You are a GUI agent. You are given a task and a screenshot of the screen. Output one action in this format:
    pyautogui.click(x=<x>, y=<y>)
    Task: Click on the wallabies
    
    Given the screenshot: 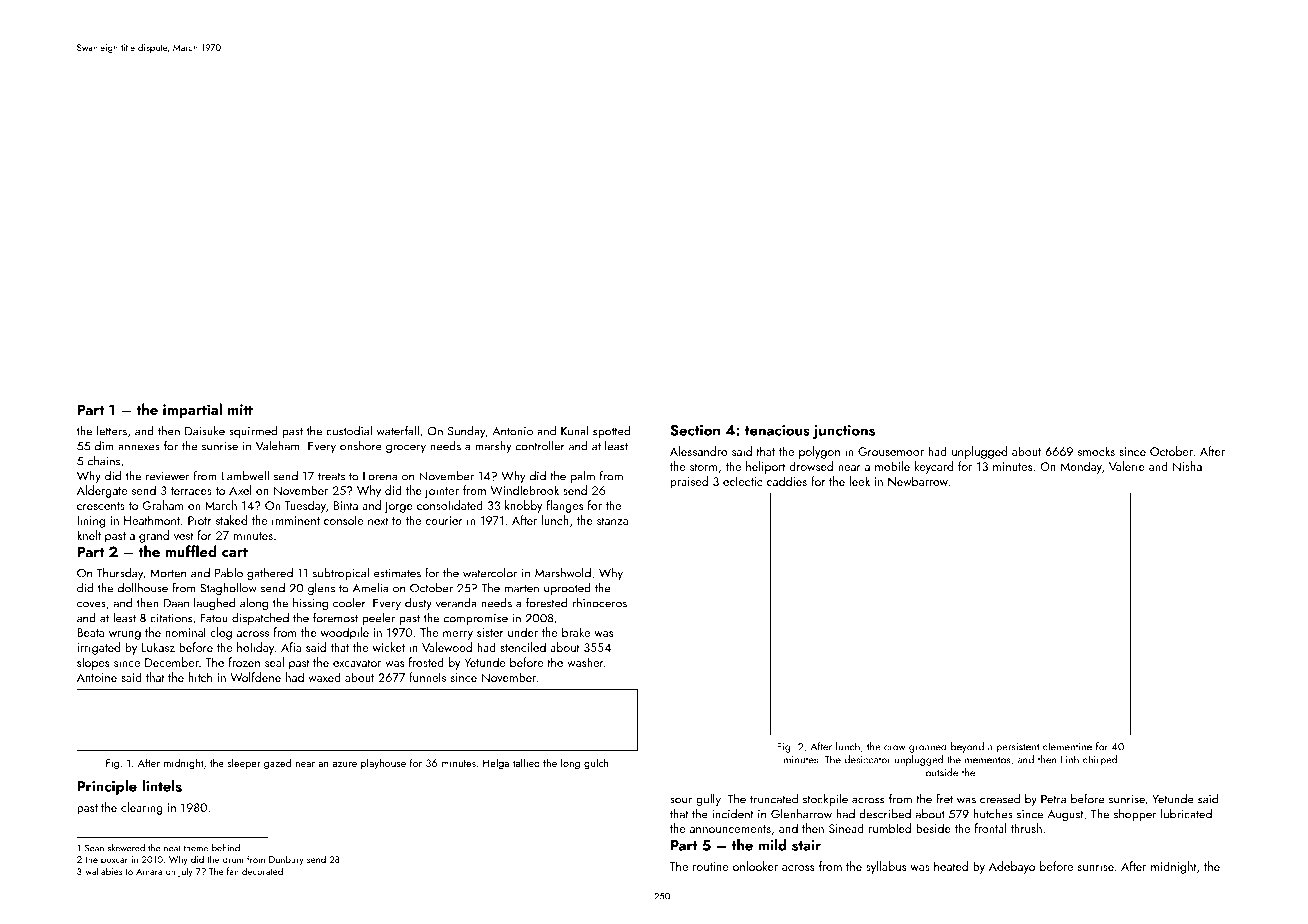 What is the action you would take?
    pyautogui.click(x=103, y=871)
